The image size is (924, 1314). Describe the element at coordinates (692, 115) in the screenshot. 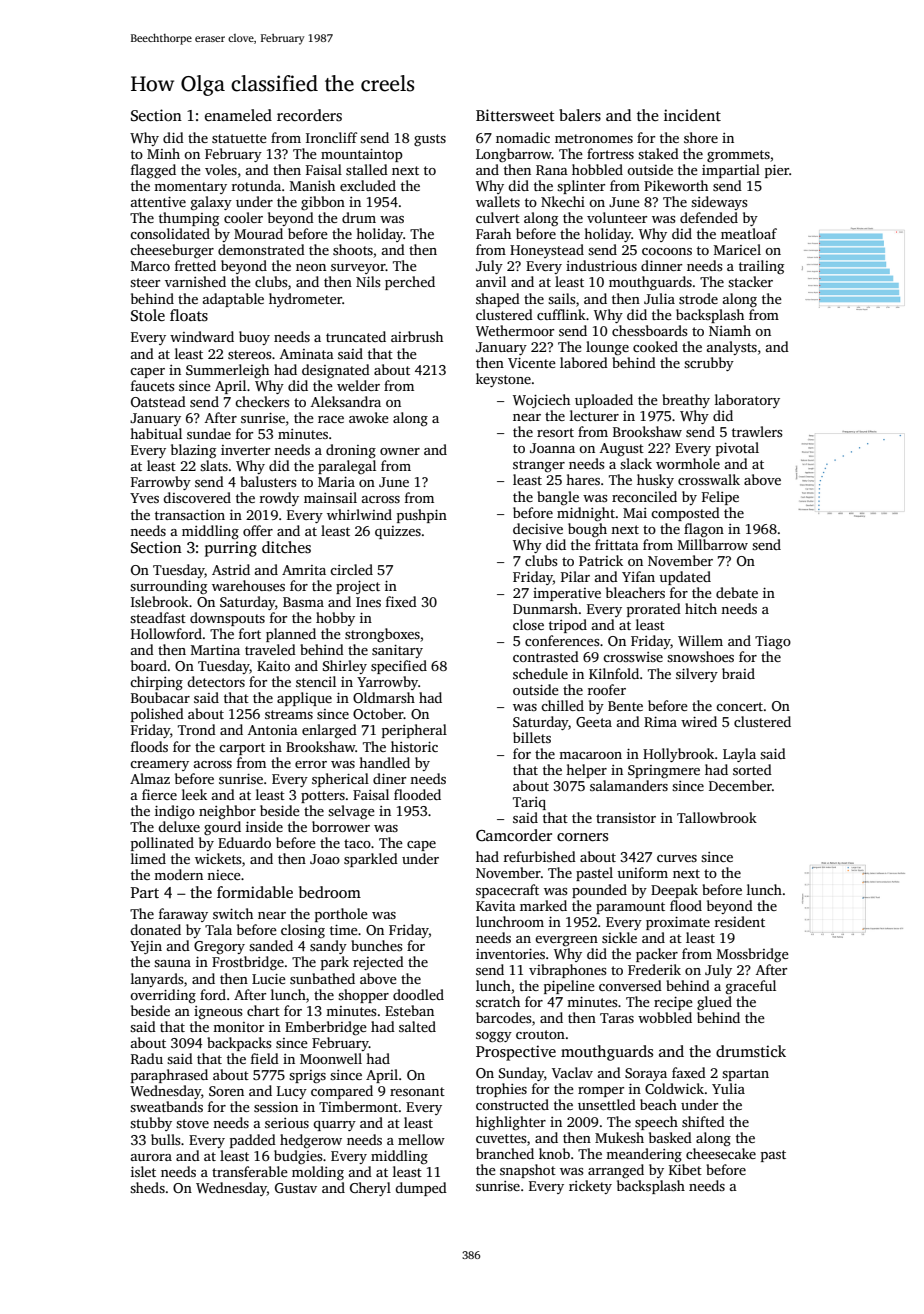

I see `incident` at that location.
